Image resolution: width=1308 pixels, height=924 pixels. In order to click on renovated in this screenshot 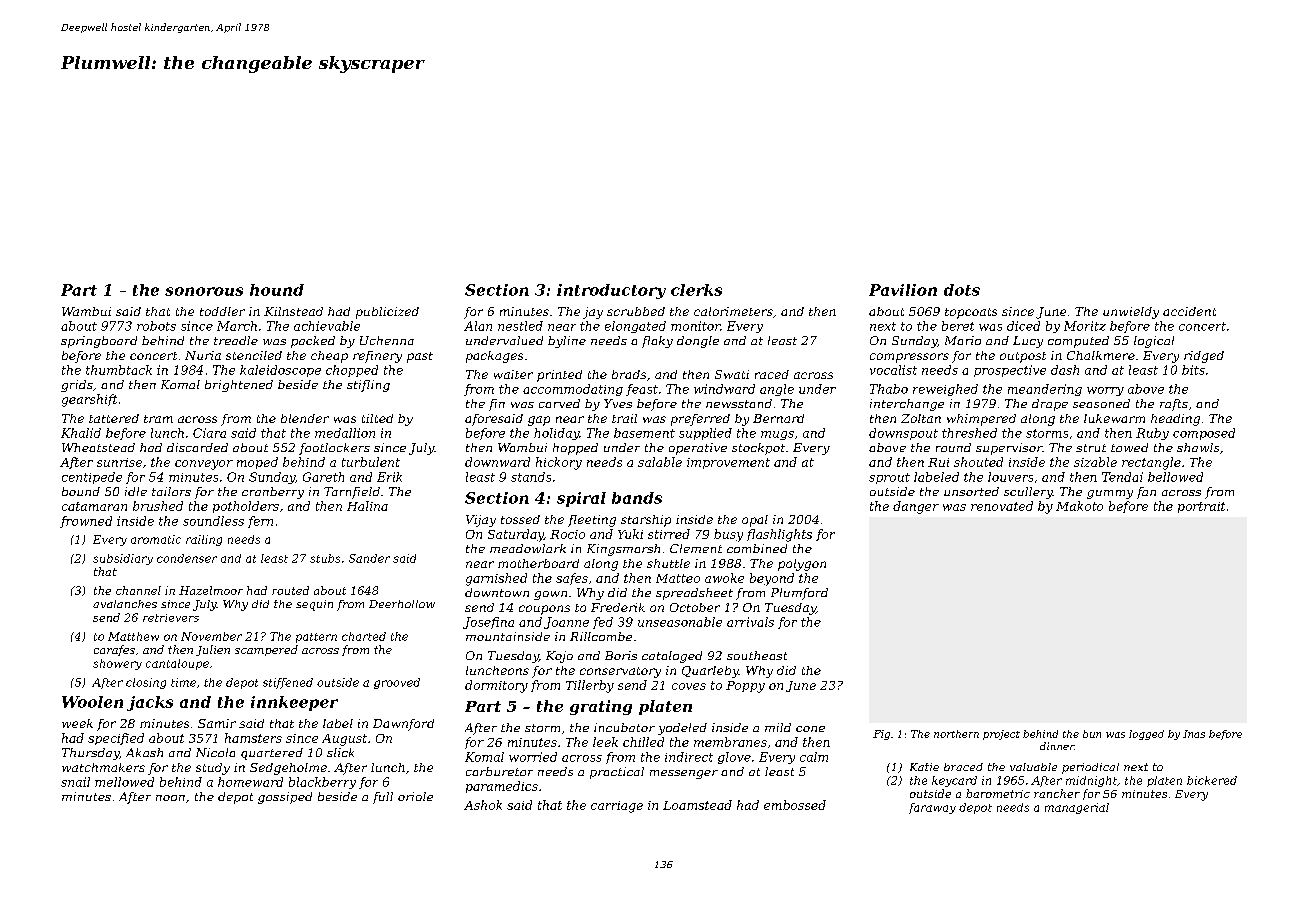, I will do `click(1002, 506)`.
